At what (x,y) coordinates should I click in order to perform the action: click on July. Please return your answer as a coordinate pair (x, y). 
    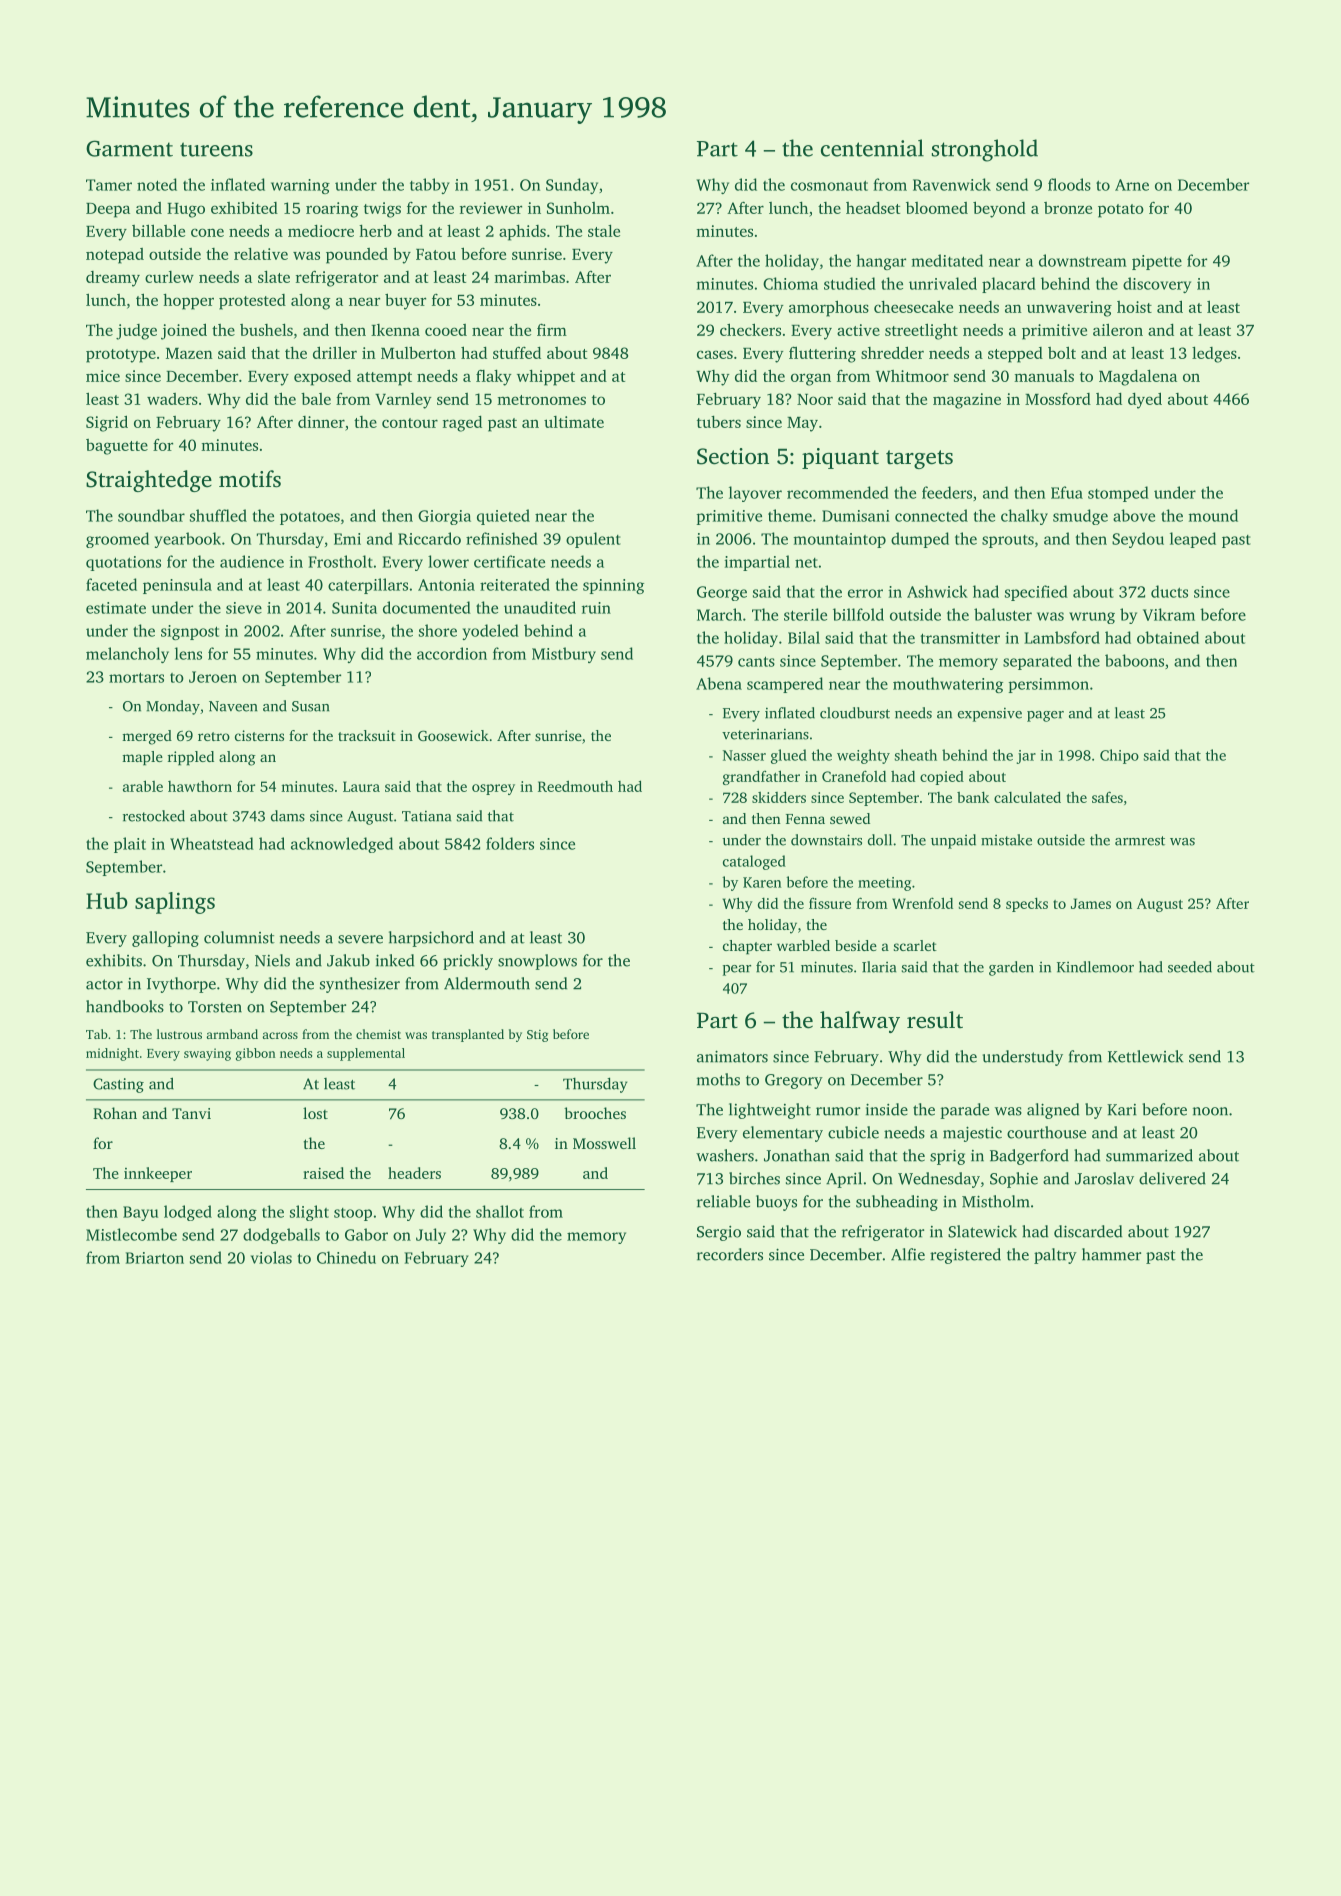
    Looking at the image, I should click on (431, 1236).
